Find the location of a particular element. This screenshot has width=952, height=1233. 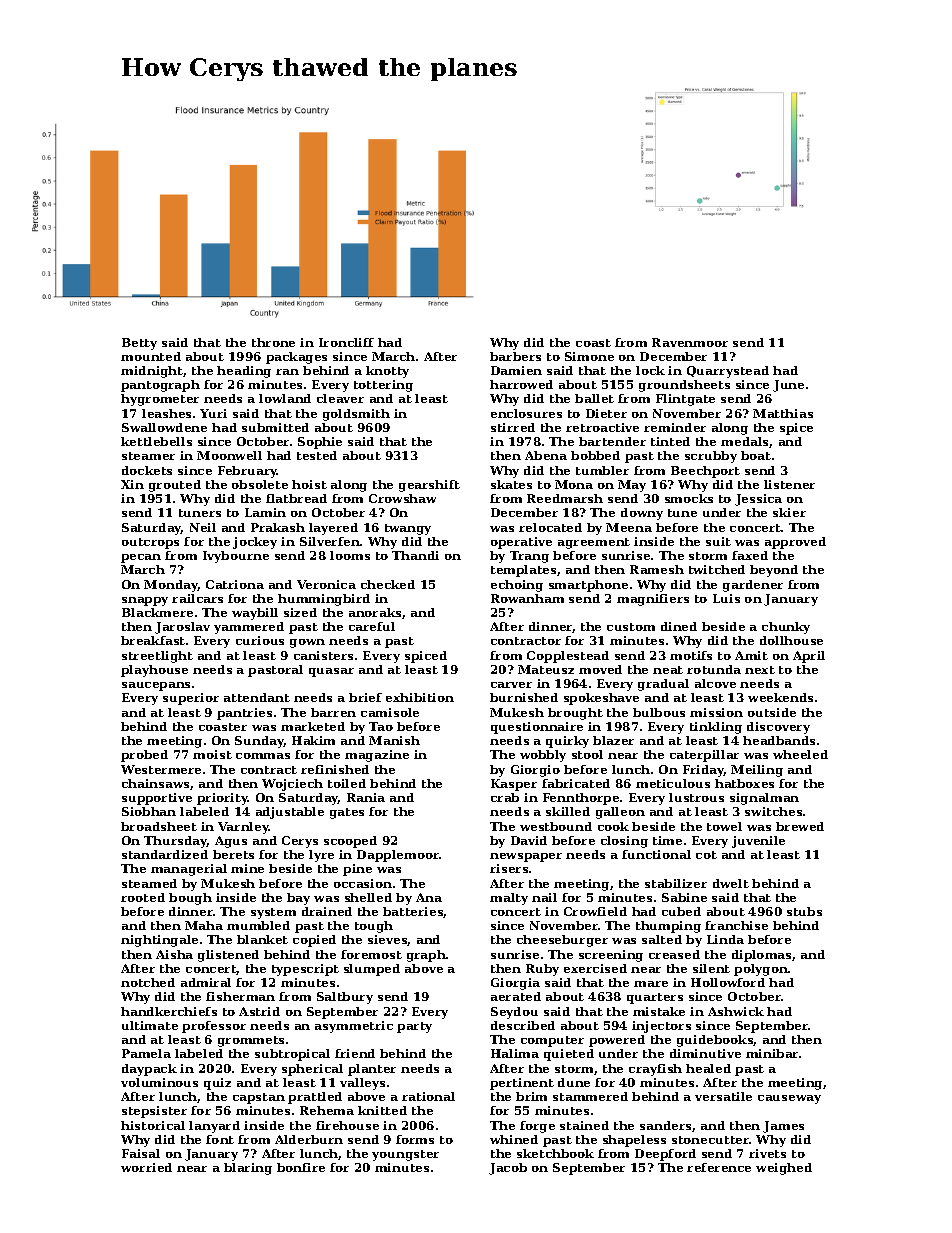

midnight is located at coordinates (152, 372).
